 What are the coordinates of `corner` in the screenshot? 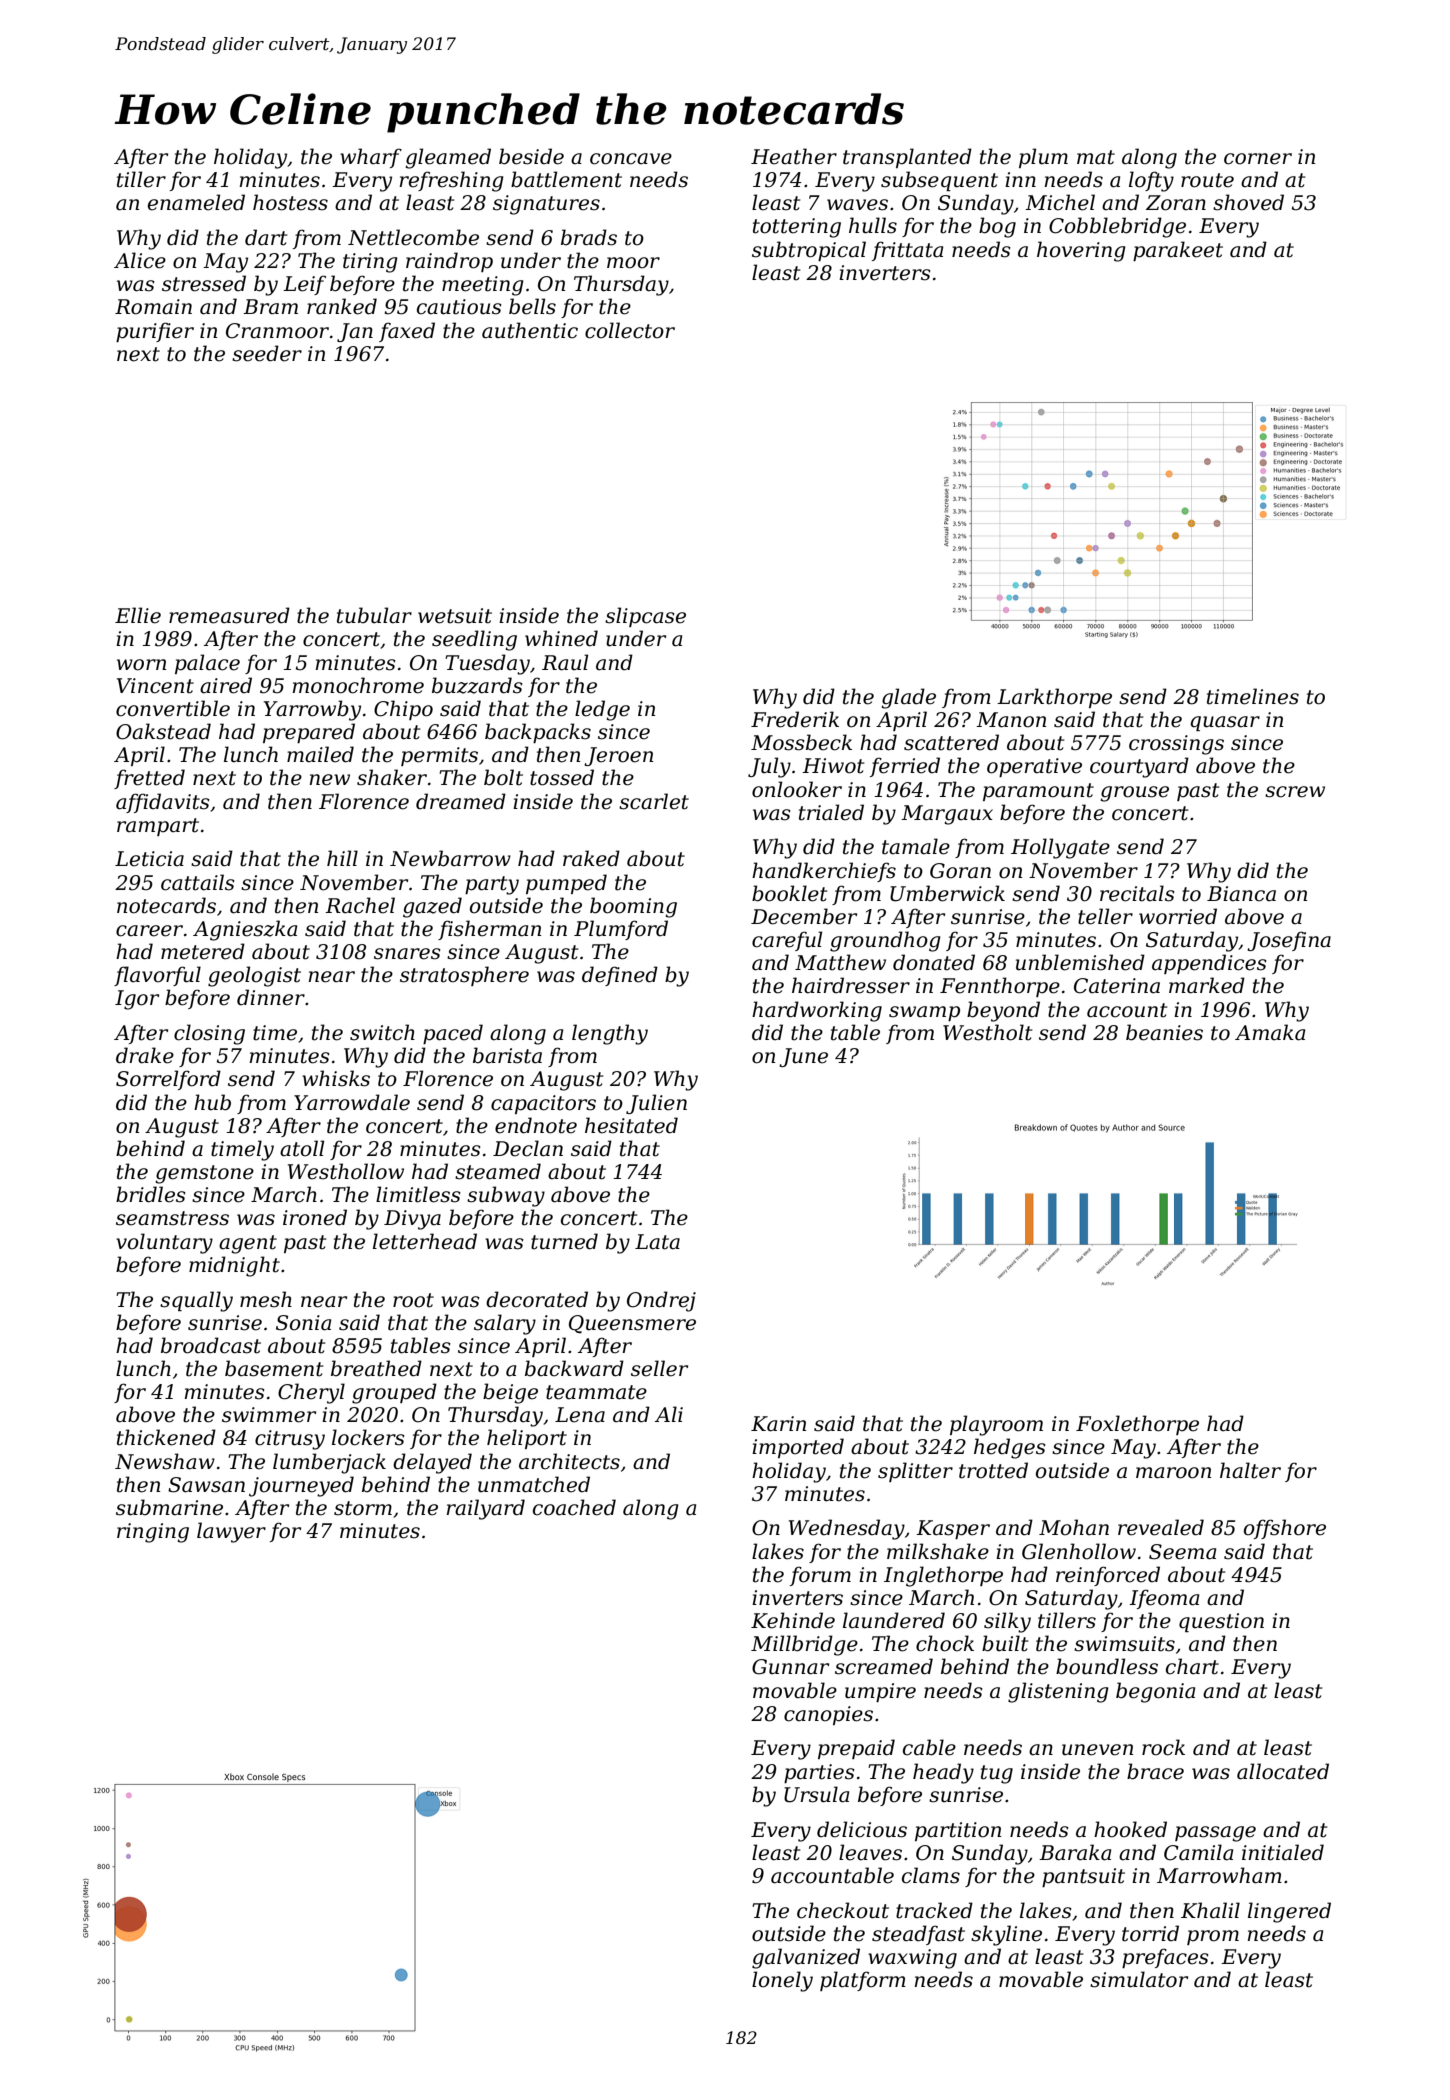 It's located at (1258, 159).
